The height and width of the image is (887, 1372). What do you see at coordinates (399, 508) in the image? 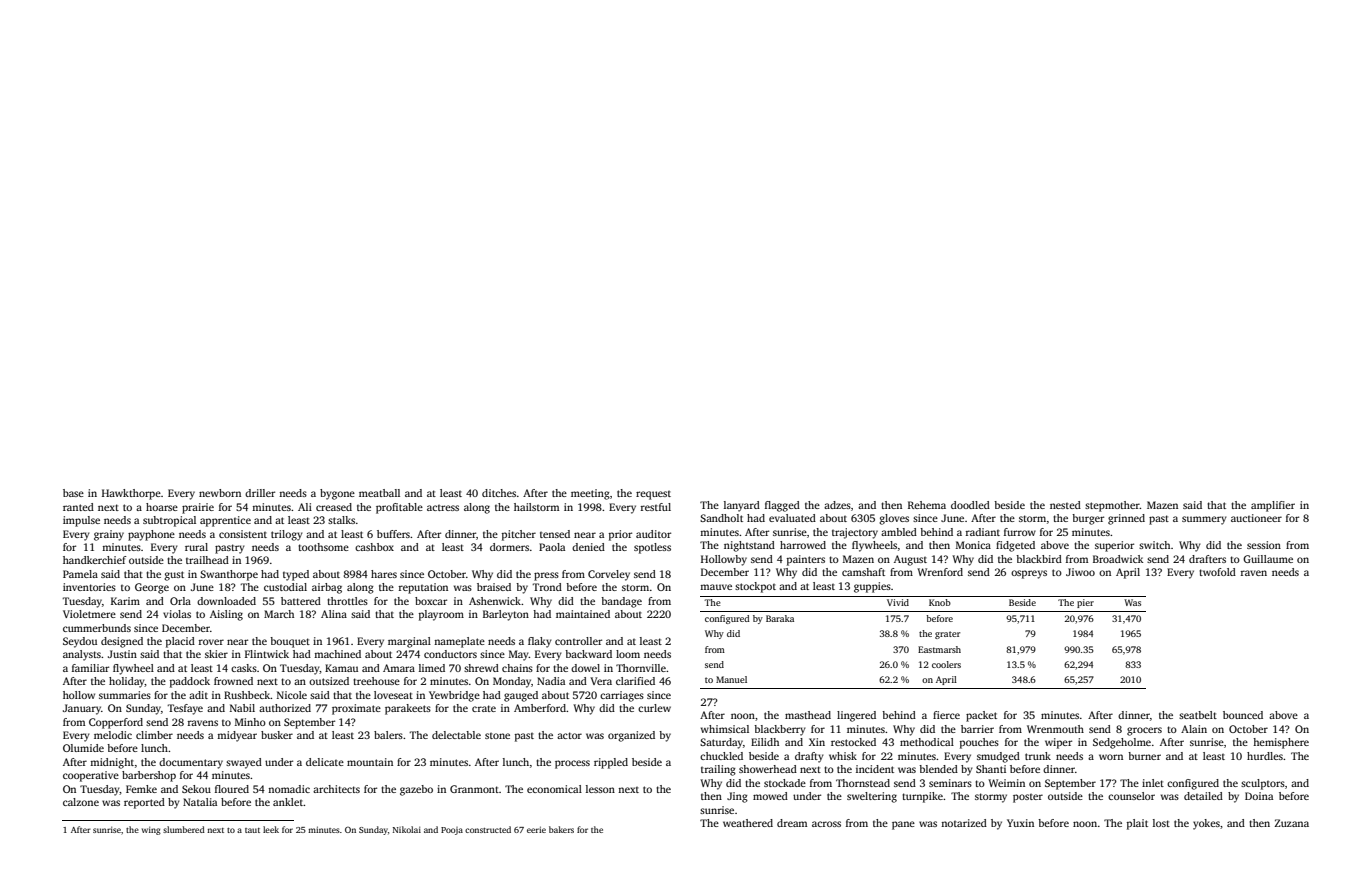
I see `profitable` at bounding box center [399, 508].
